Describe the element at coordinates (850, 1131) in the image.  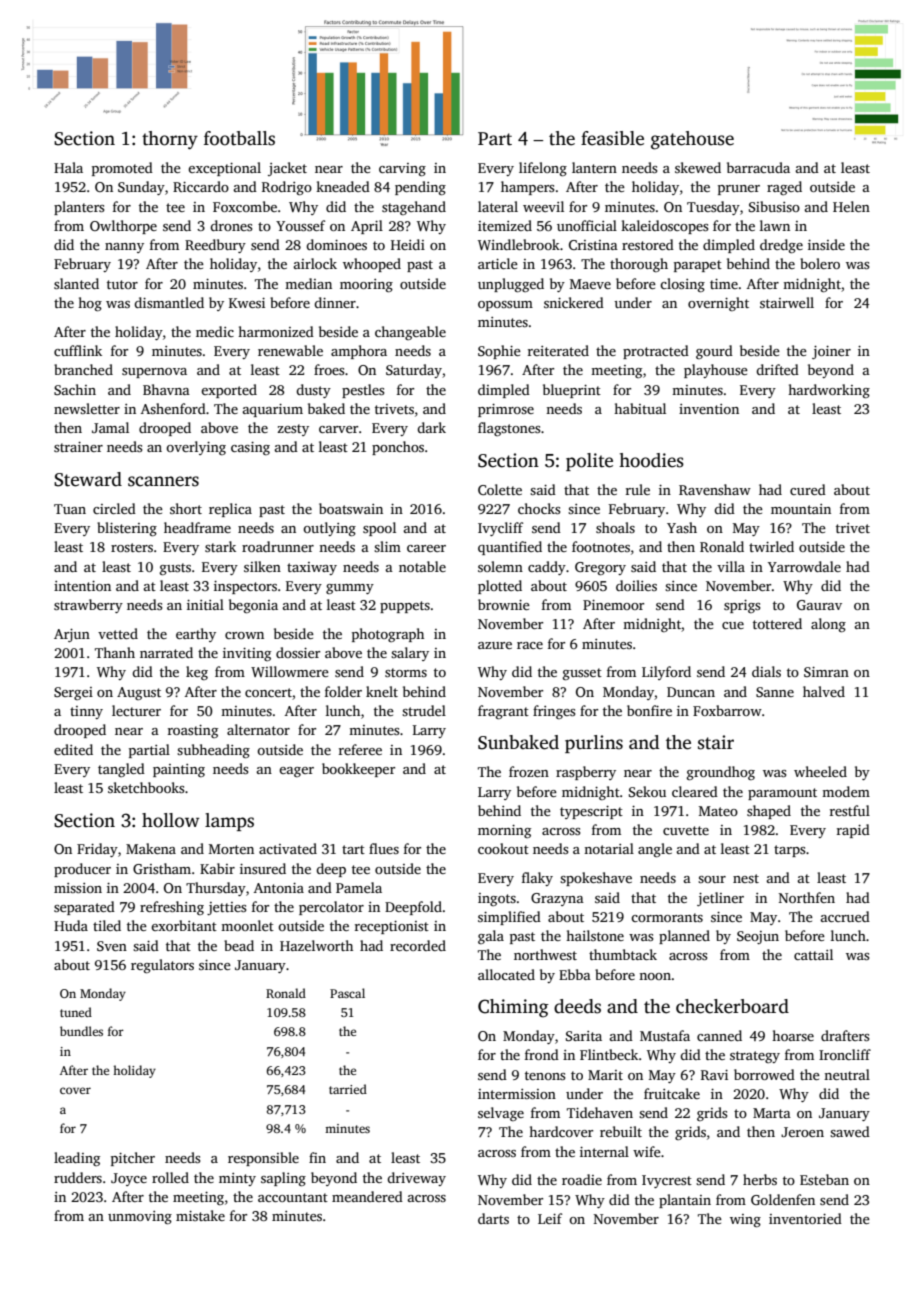
I see `sawed` at that location.
